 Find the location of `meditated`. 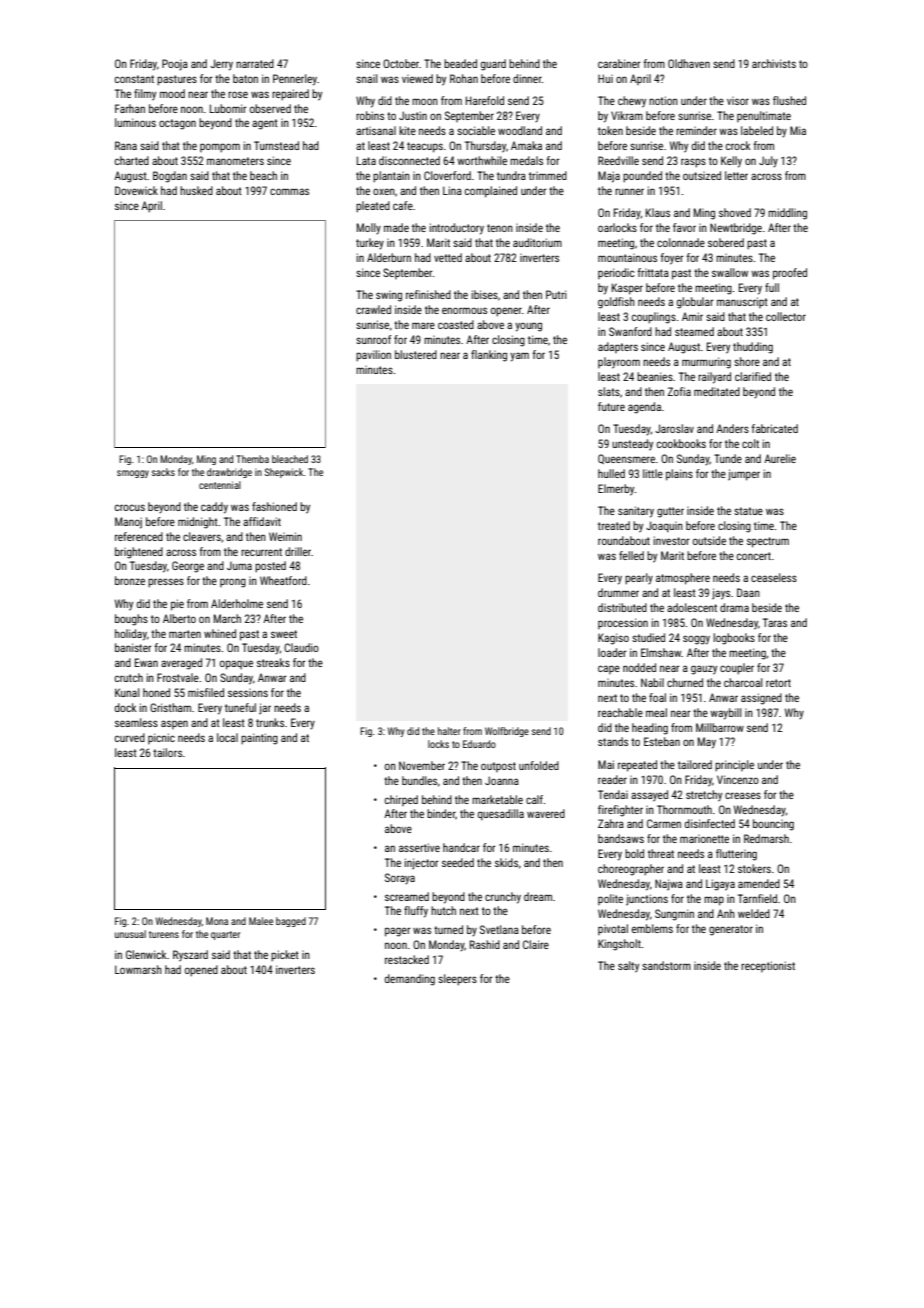

meditated is located at coordinates (717, 391).
